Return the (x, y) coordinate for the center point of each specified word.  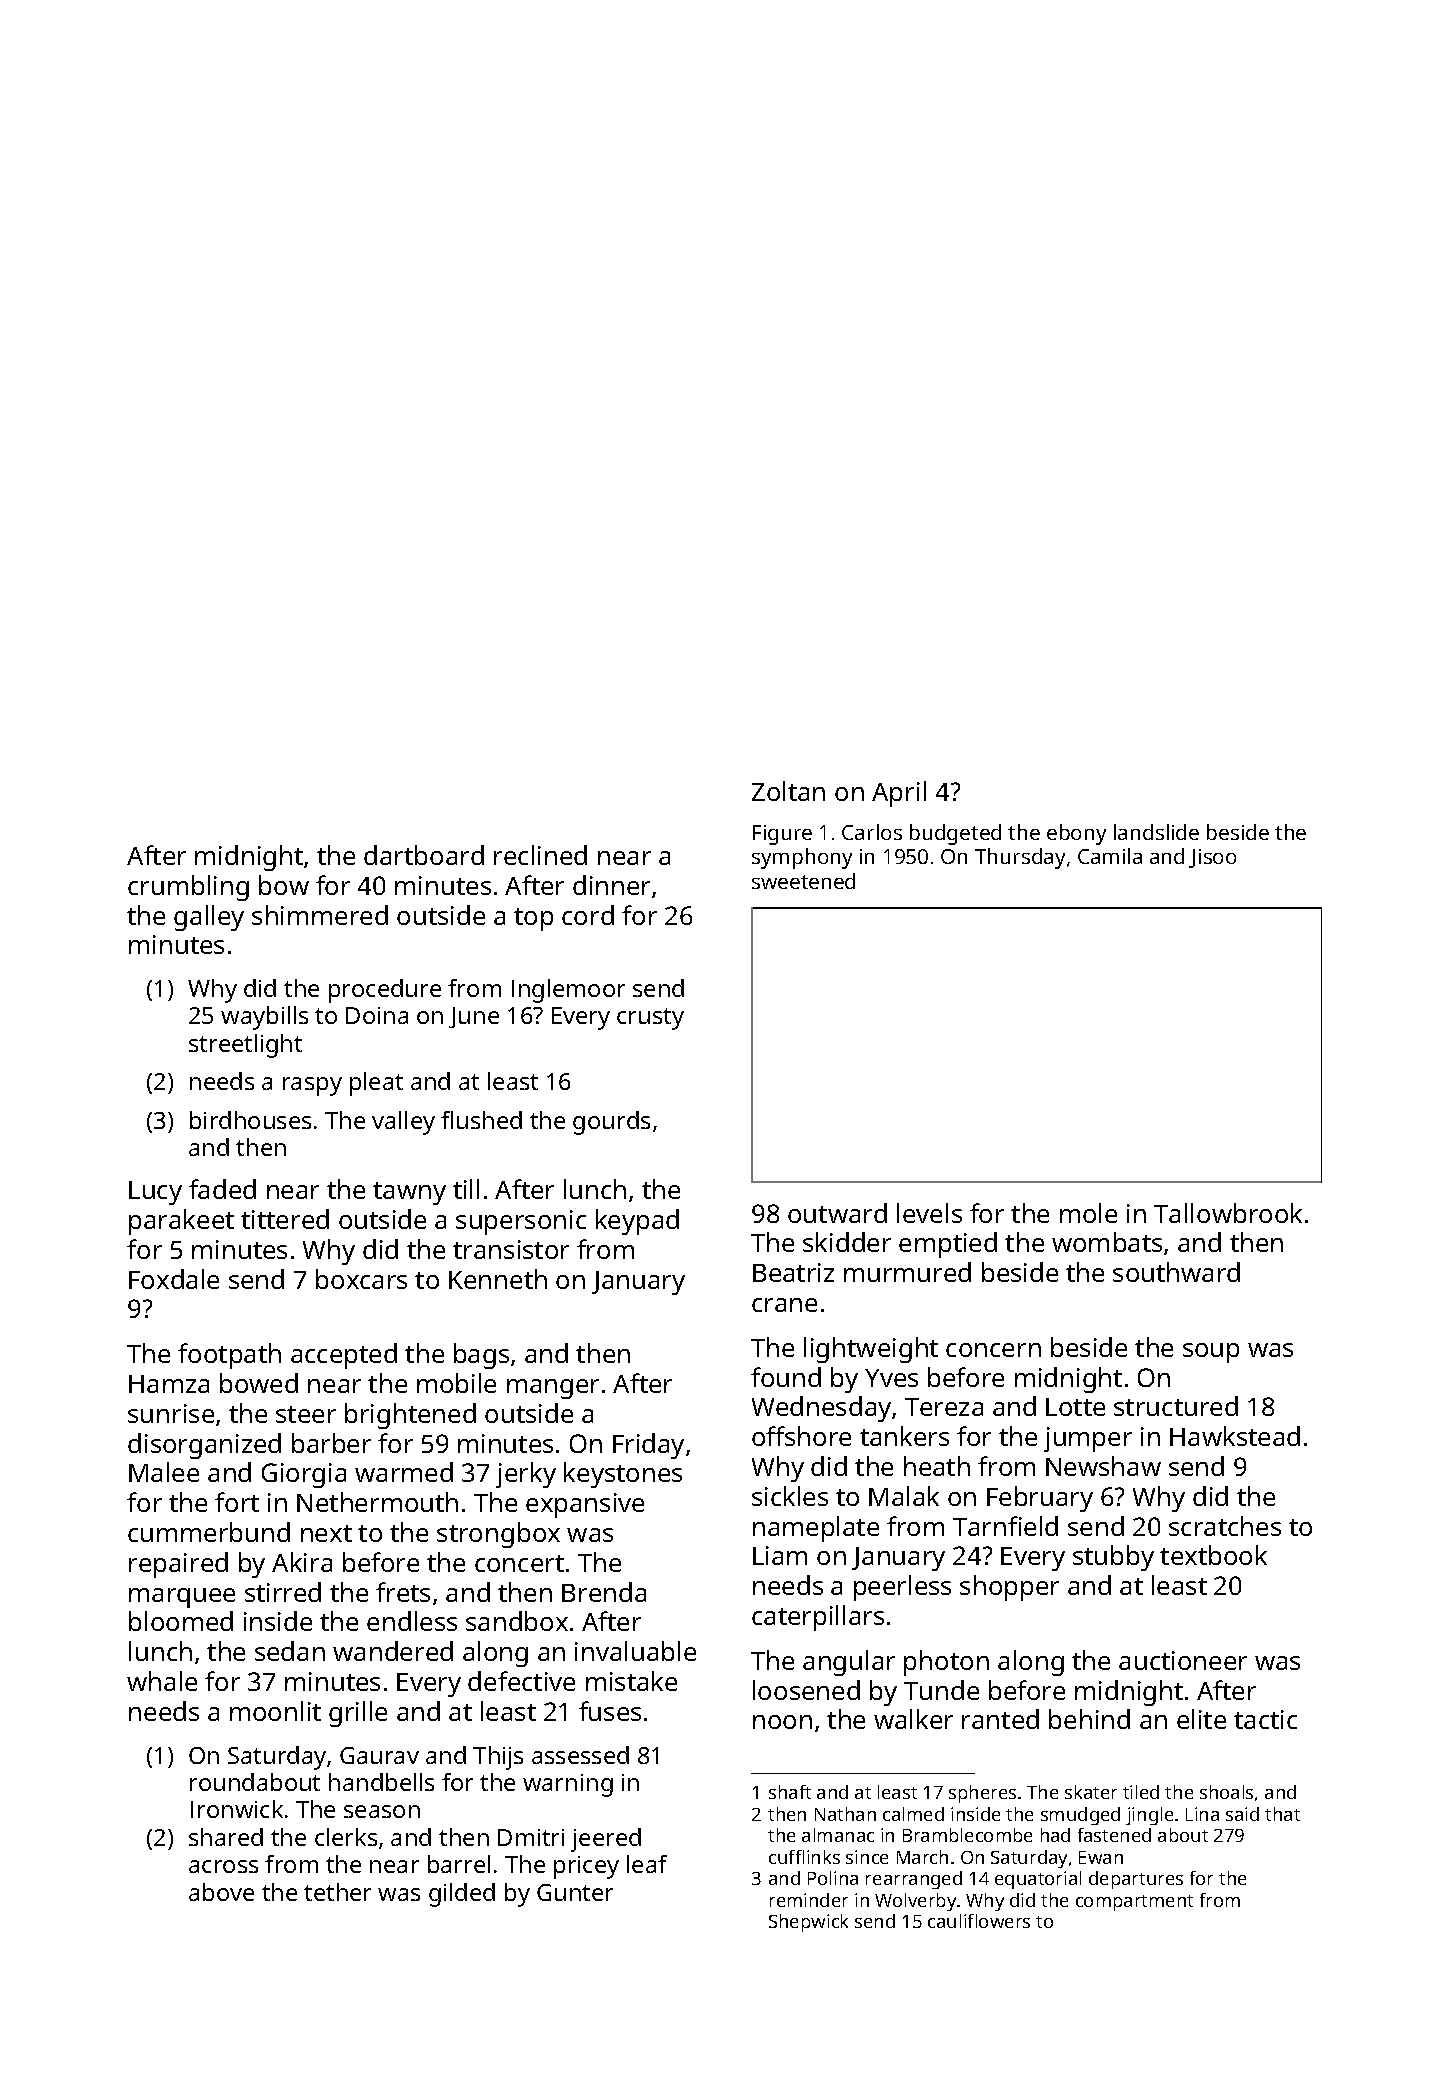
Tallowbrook (1228, 1213)
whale (162, 1681)
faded (222, 1189)
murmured (907, 1272)
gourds (611, 1123)
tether (337, 1892)
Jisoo (1212, 858)
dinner (611, 885)
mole (1088, 1213)
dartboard (424, 855)
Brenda (604, 1592)
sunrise (171, 1413)
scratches (1225, 1526)
